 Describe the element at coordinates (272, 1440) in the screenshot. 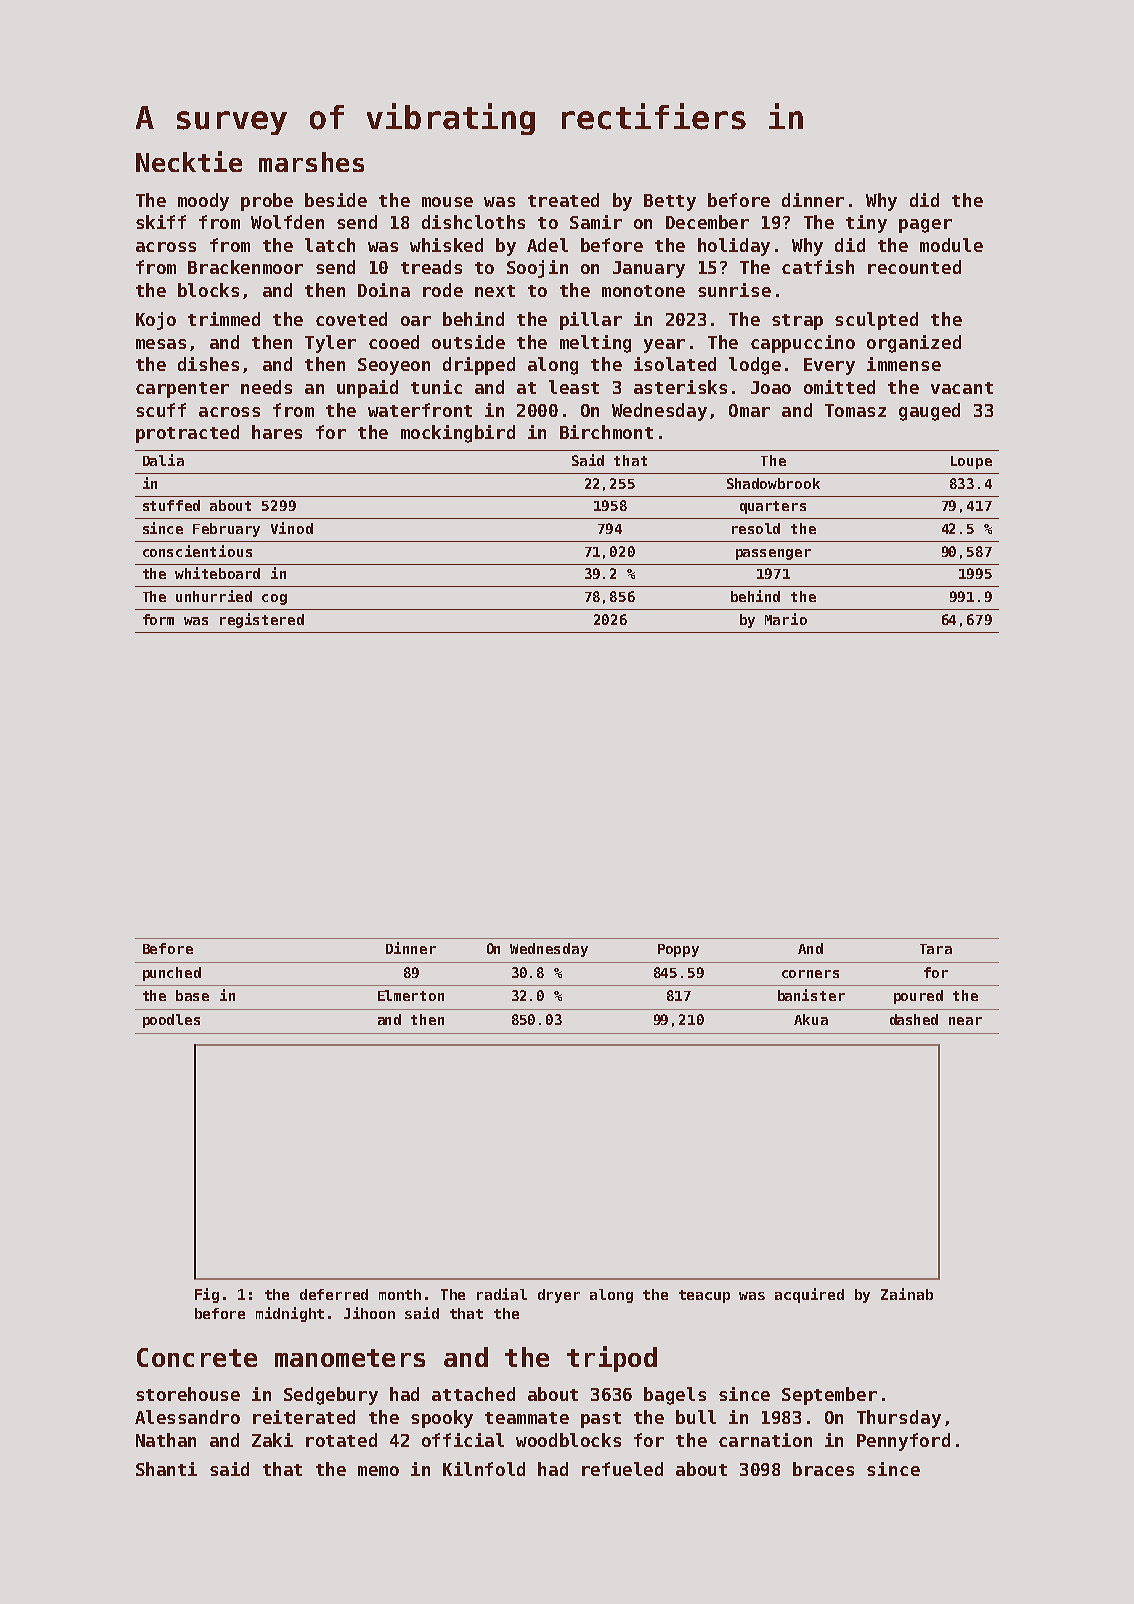

I see `Zaki` at that location.
